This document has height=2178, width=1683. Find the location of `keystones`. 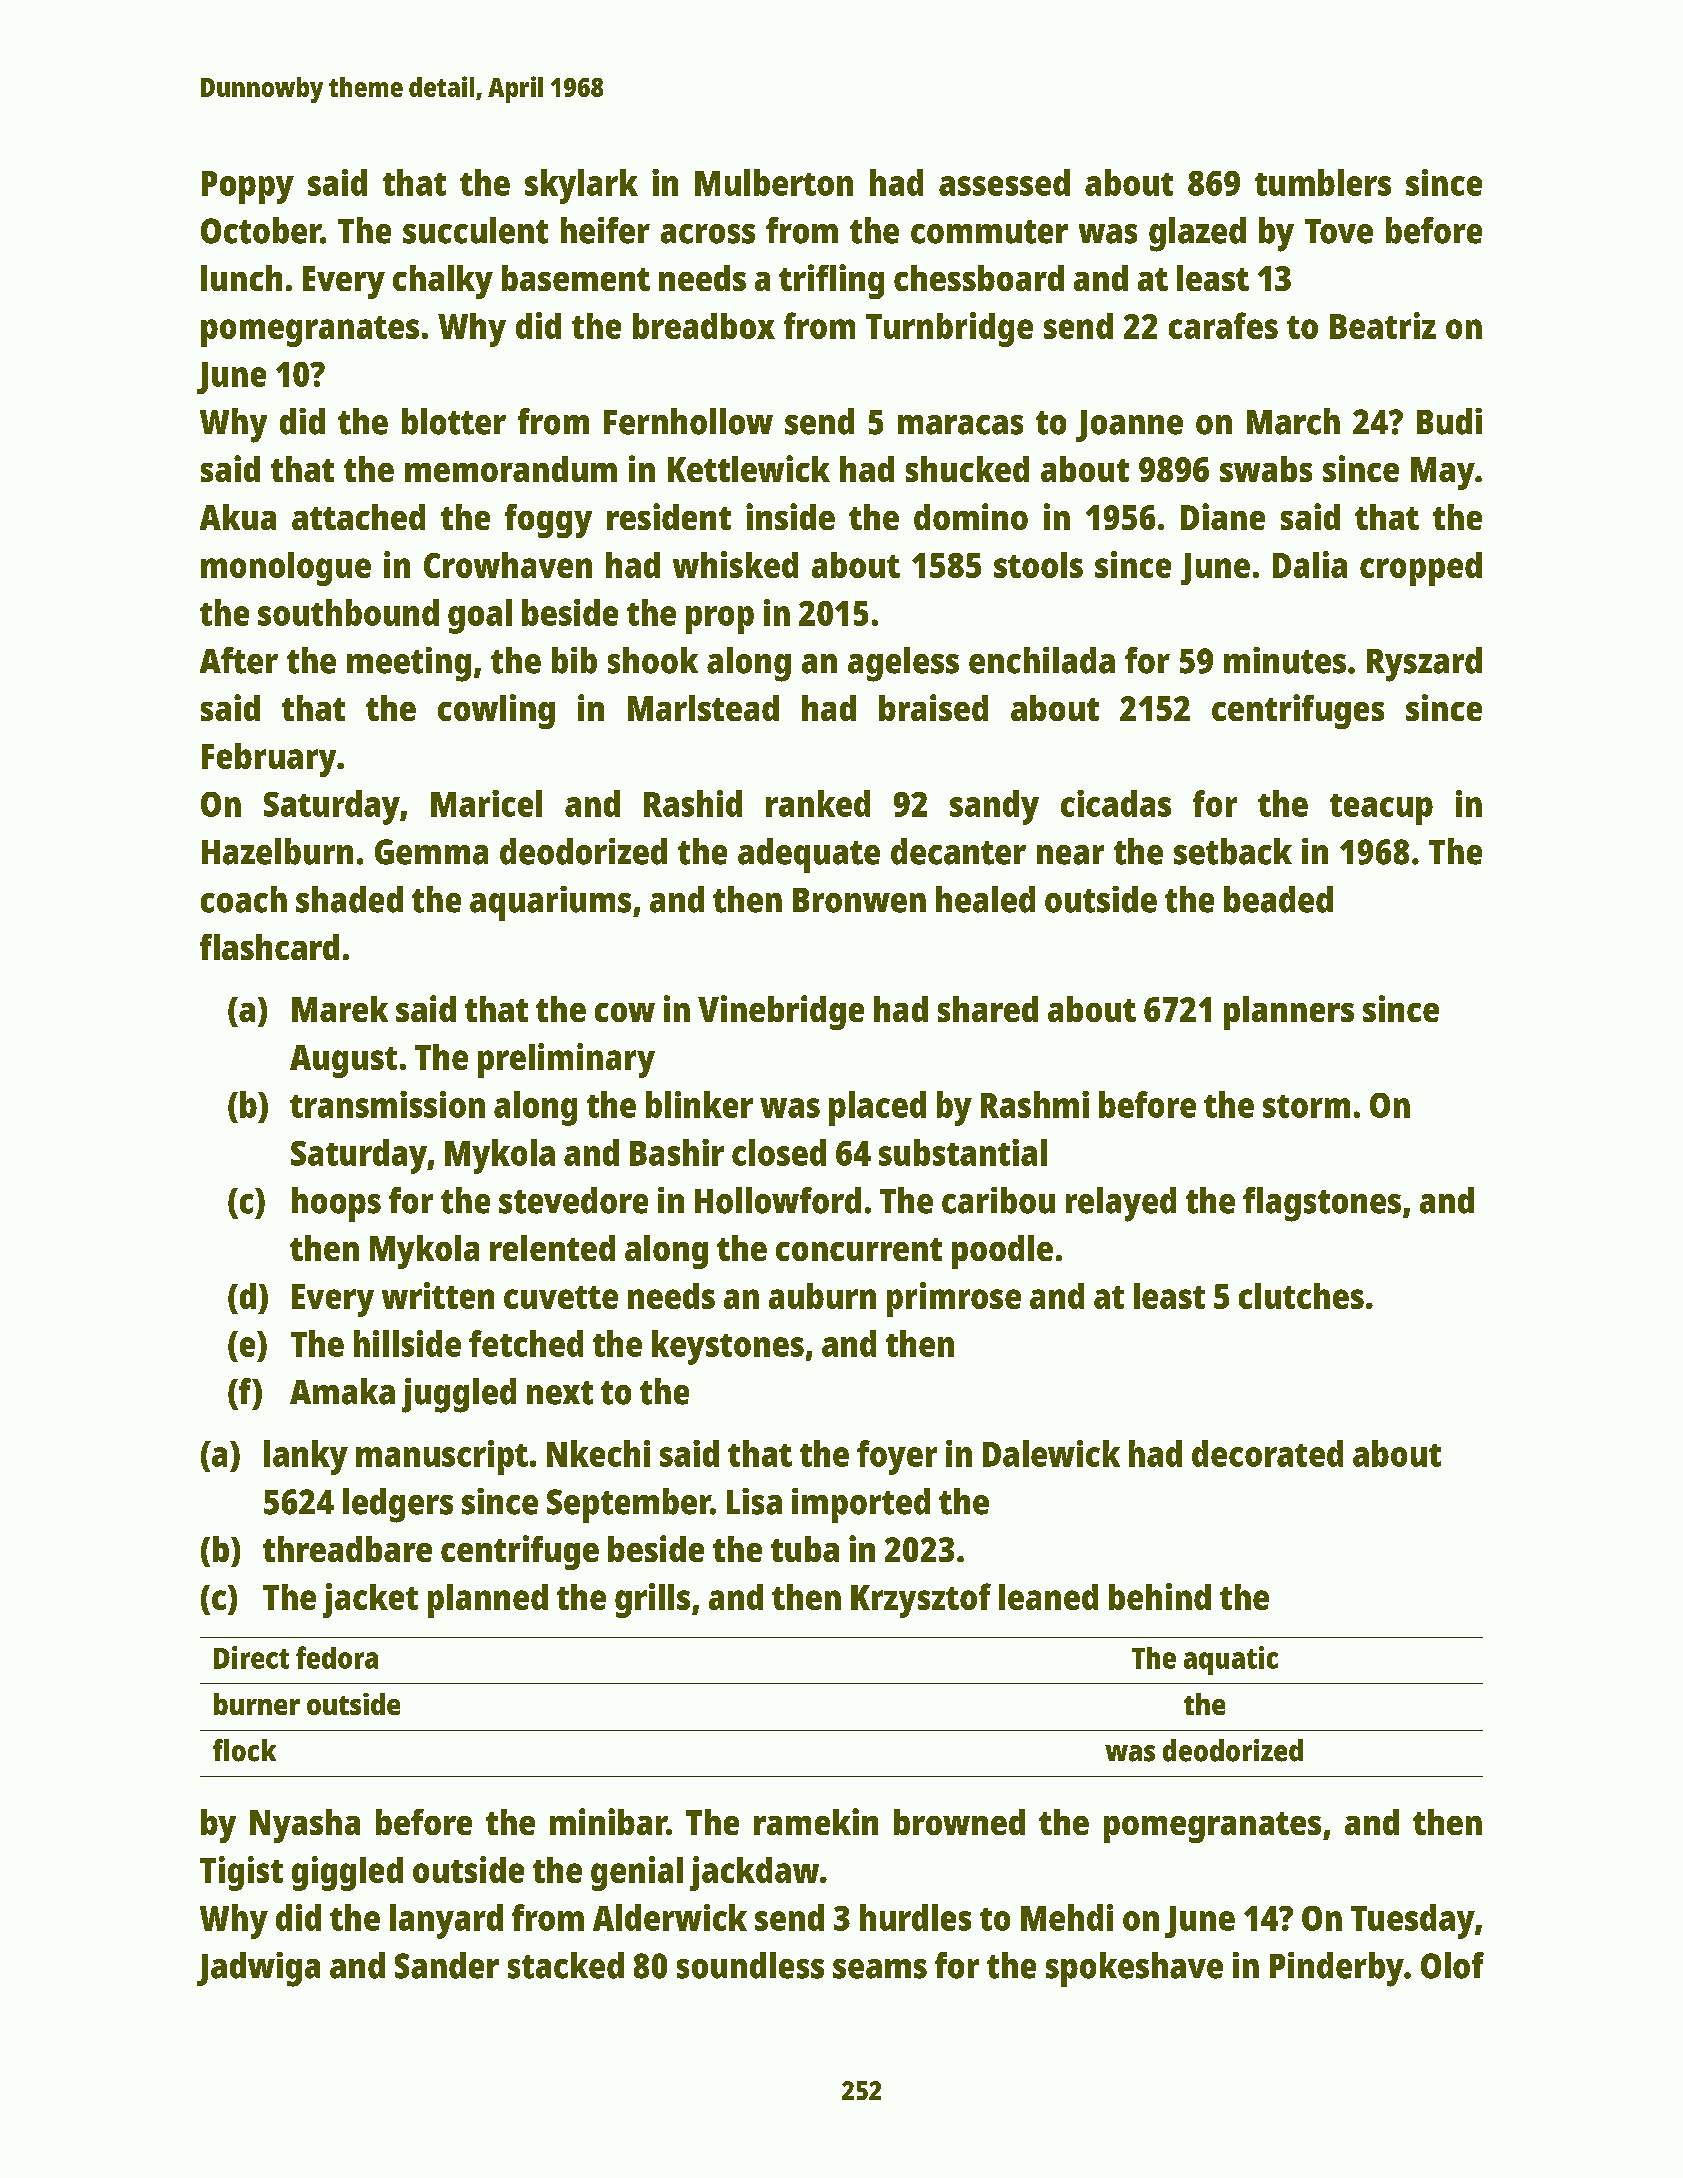

keystones is located at coordinates (728, 1347).
